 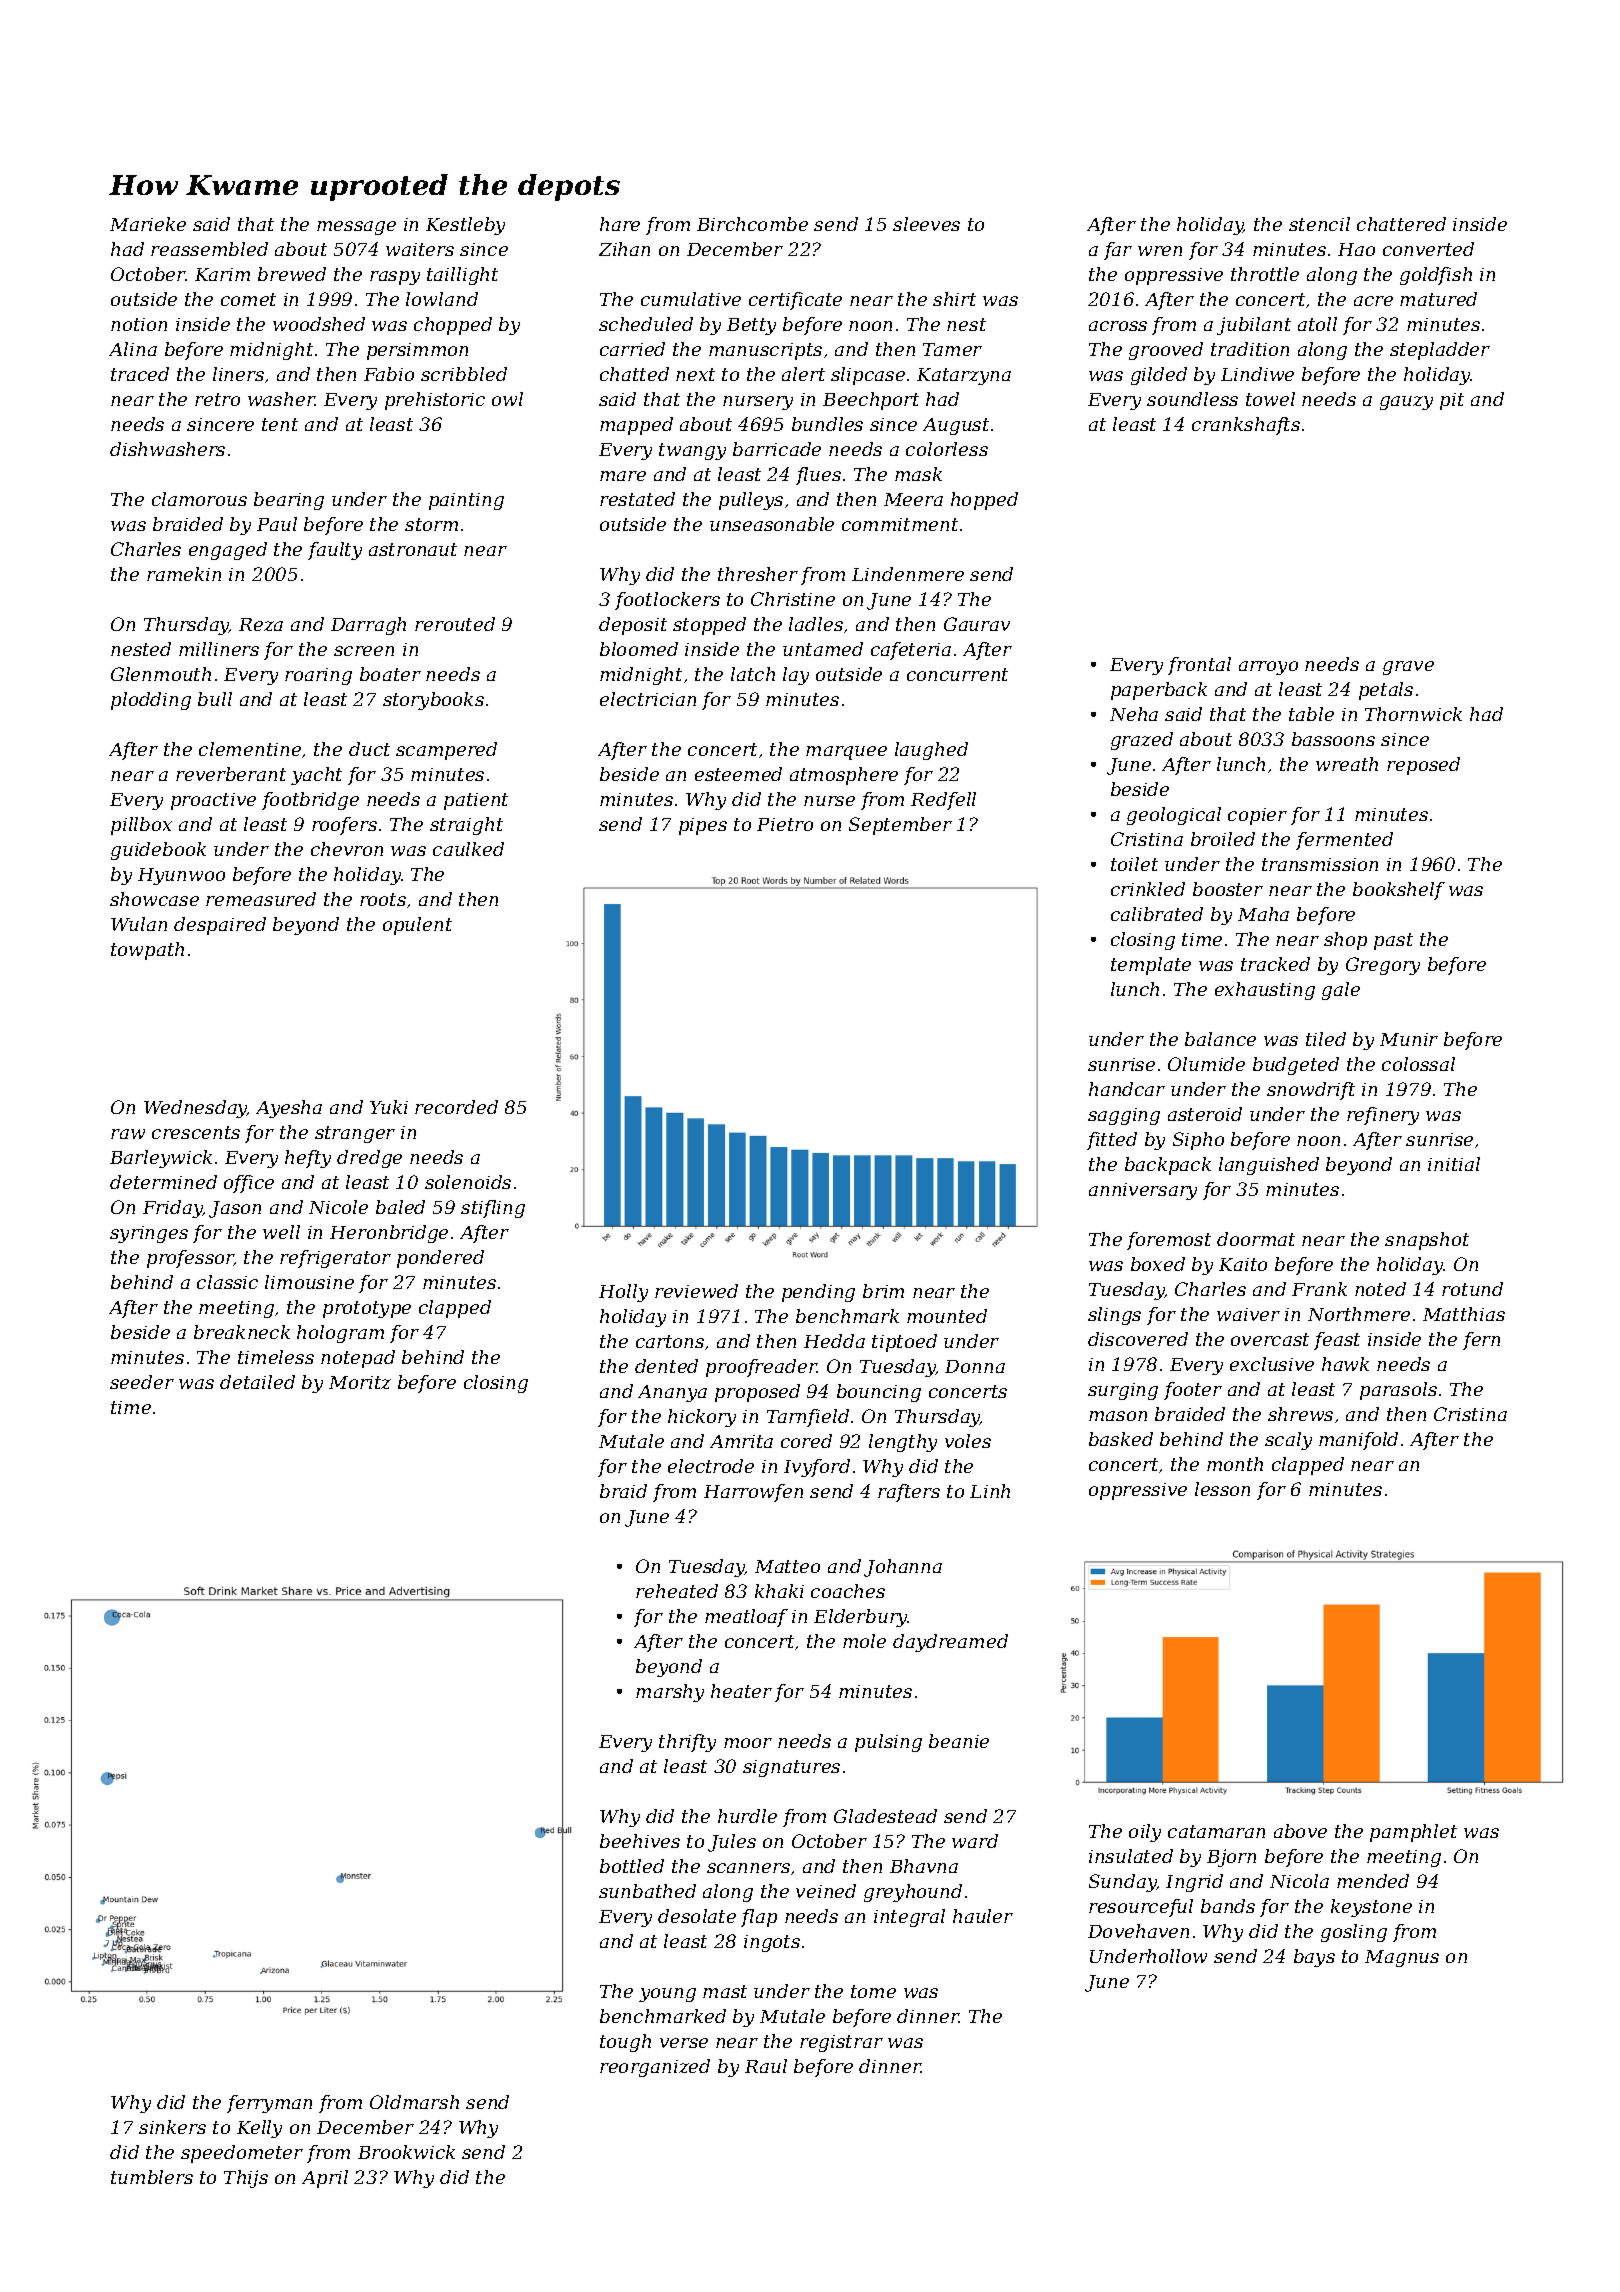 I want to click on above, so click(x=1300, y=1831).
